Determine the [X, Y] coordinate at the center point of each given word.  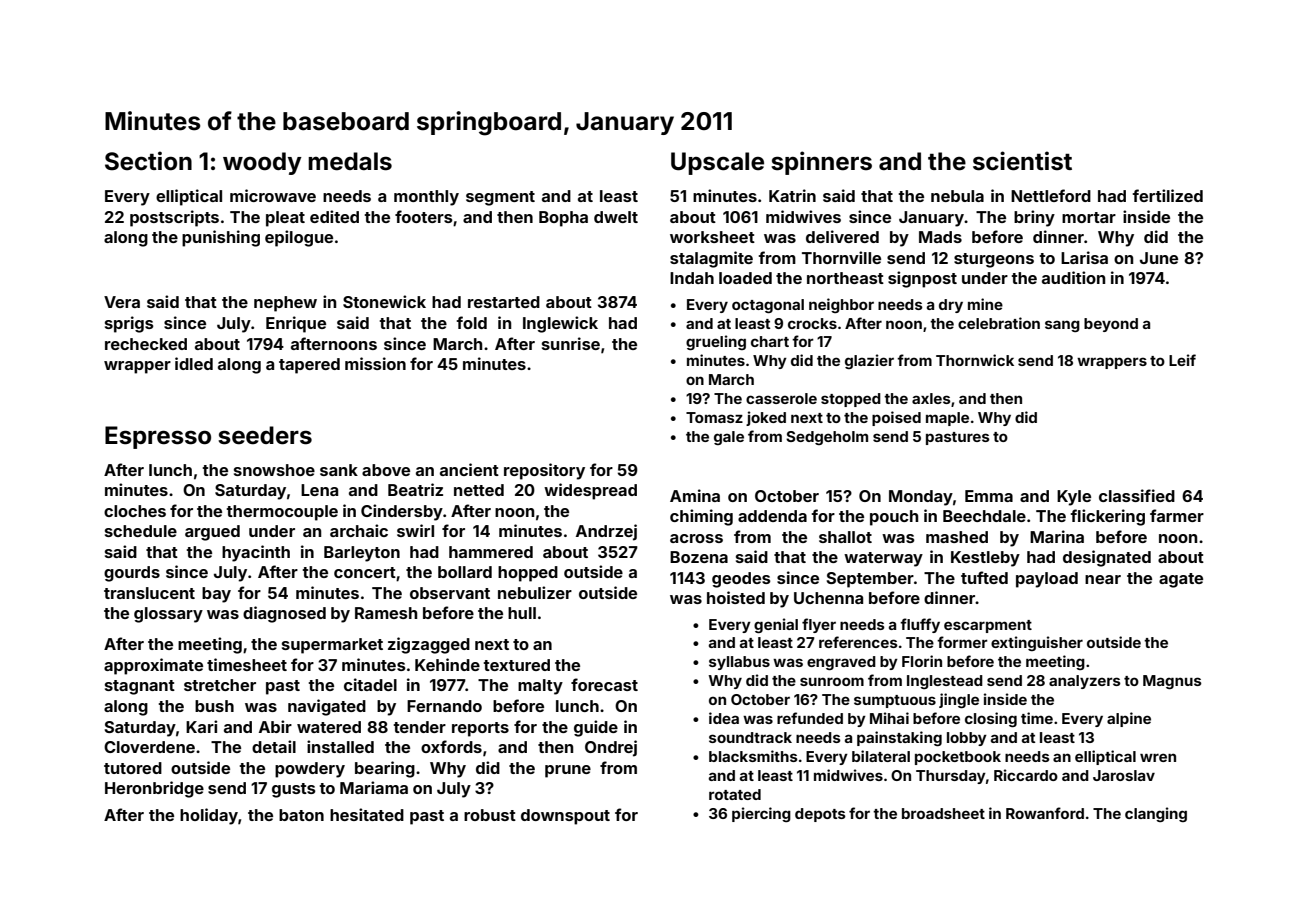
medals [350, 161]
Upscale [717, 163]
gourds [132, 574]
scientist [1022, 161]
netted [479, 490]
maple [947, 419]
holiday [209, 816]
